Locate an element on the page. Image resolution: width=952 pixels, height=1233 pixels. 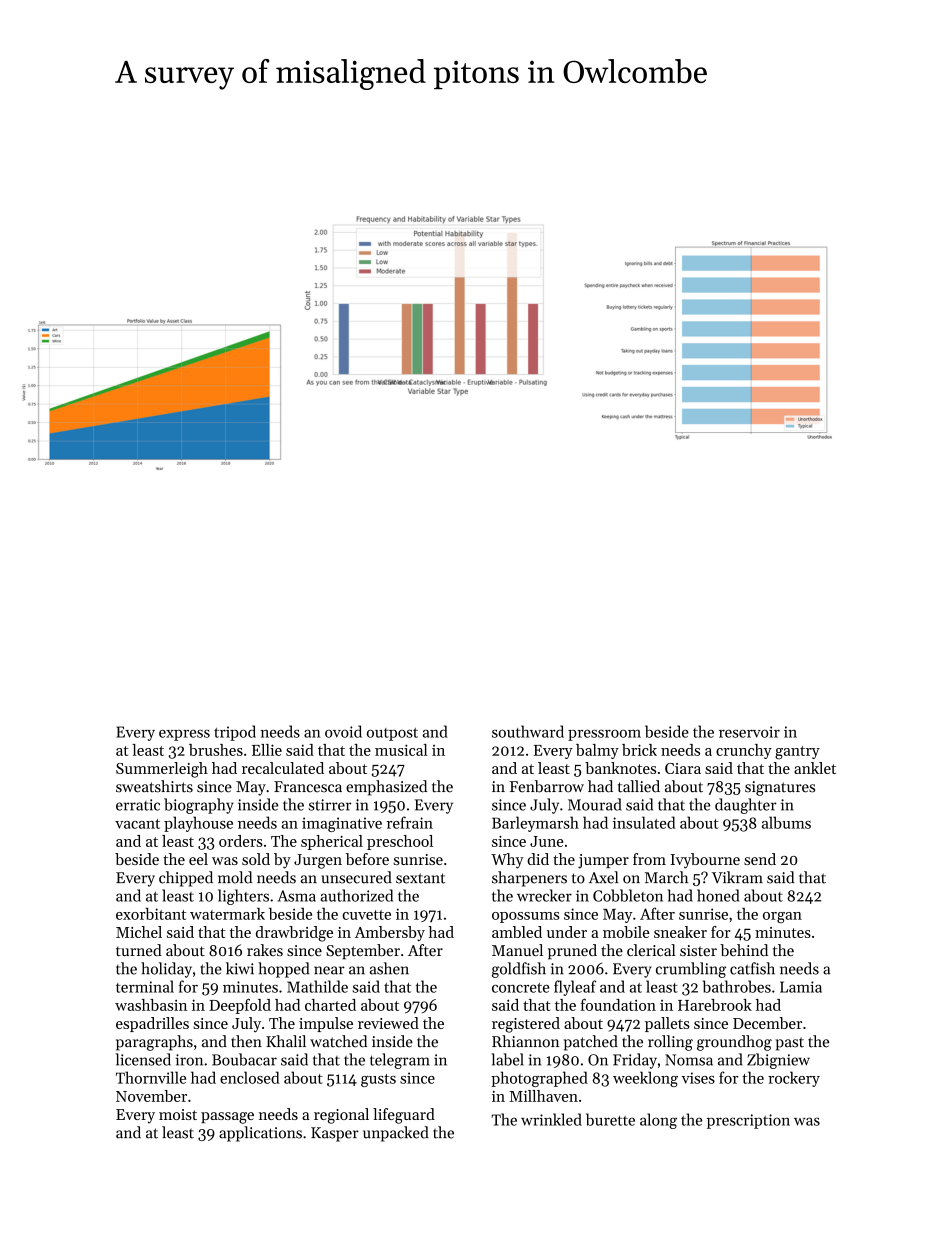
express is located at coordinates (184, 735).
